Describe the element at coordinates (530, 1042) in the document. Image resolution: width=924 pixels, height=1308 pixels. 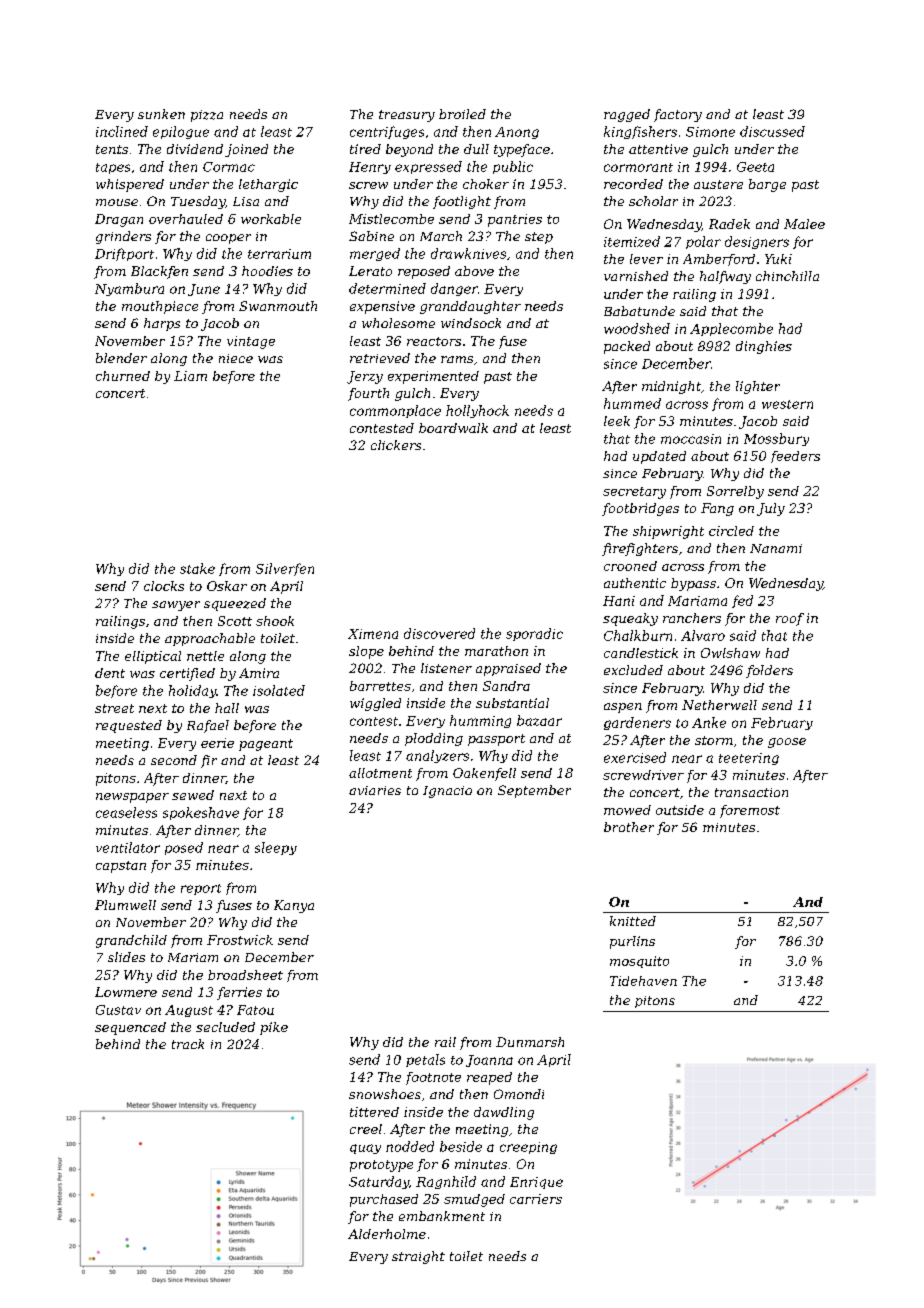
I see `Dunmarsh` at that location.
